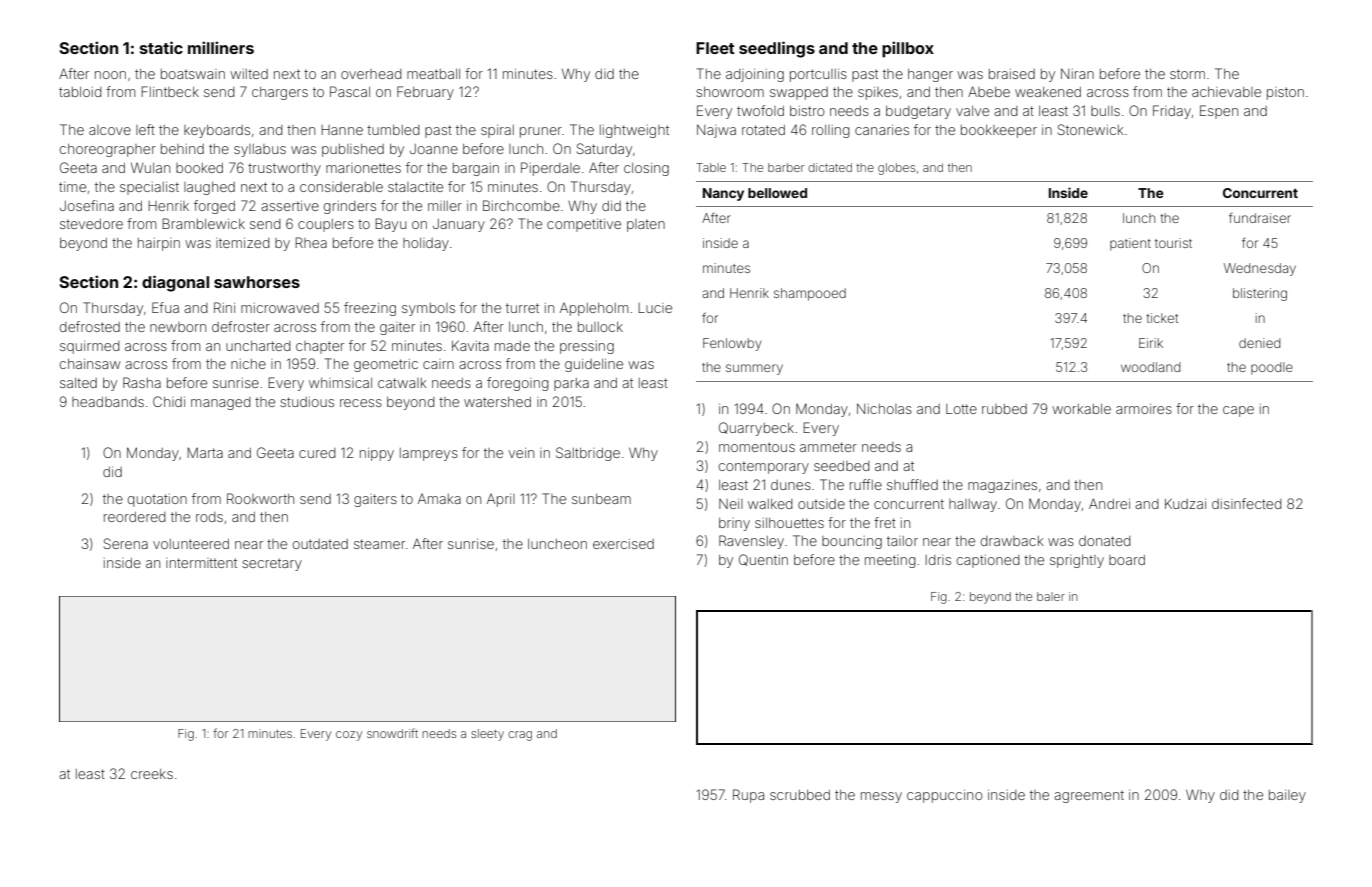  What do you see at coordinates (522, 308) in the screenshot?
I see `turret` at bounding box center [522, 308].
